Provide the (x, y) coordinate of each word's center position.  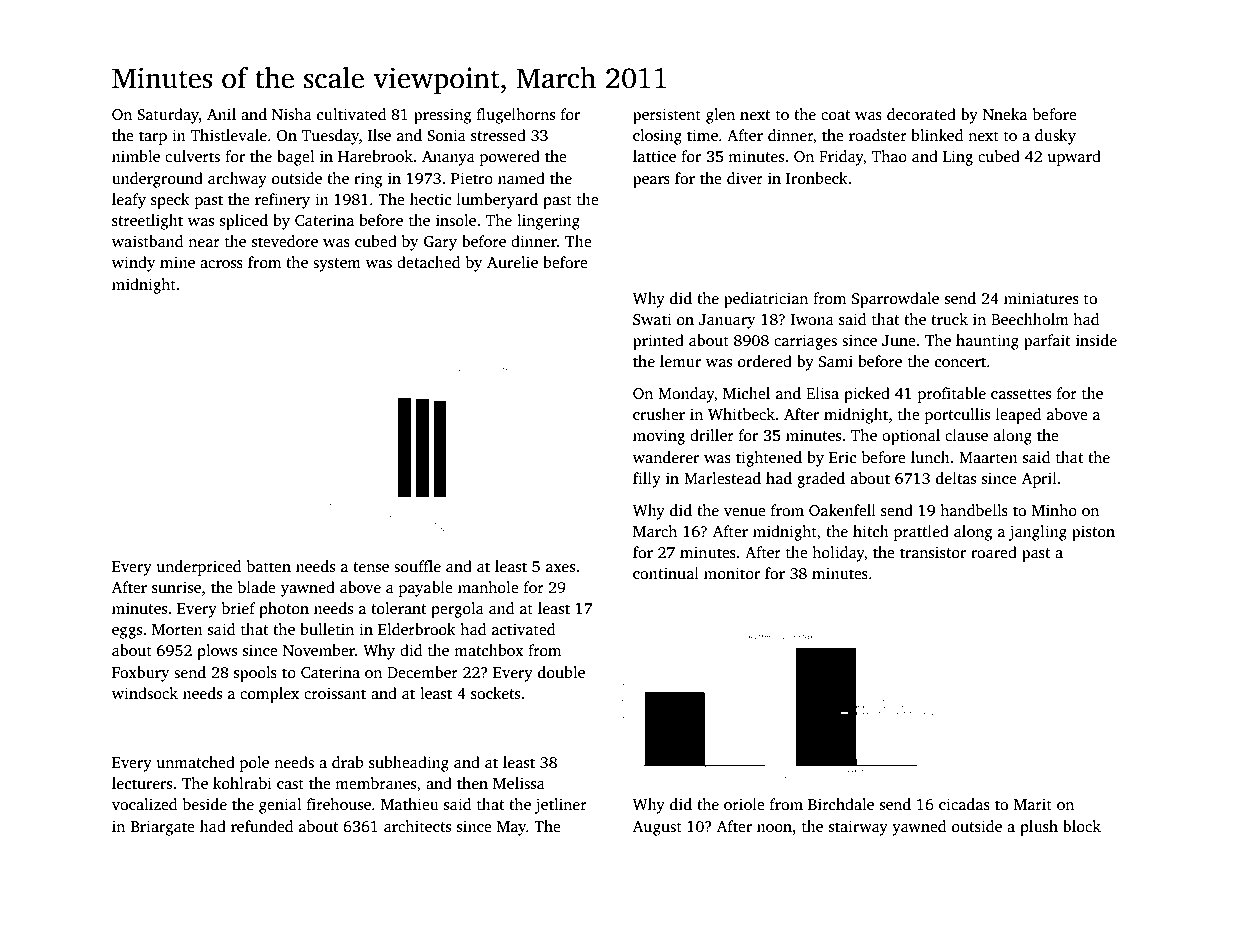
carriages (805, 342)
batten (269, 566)
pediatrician (766, 300)
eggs (127, 633)
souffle (417, 566)
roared (994, 552)
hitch (871, 531)
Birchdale (841, 804)
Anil (221, 114)
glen (720, 116)
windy (134, 264)
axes (560, 568)
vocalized (144, 804)
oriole (744, 804)
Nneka (1005, 114)
